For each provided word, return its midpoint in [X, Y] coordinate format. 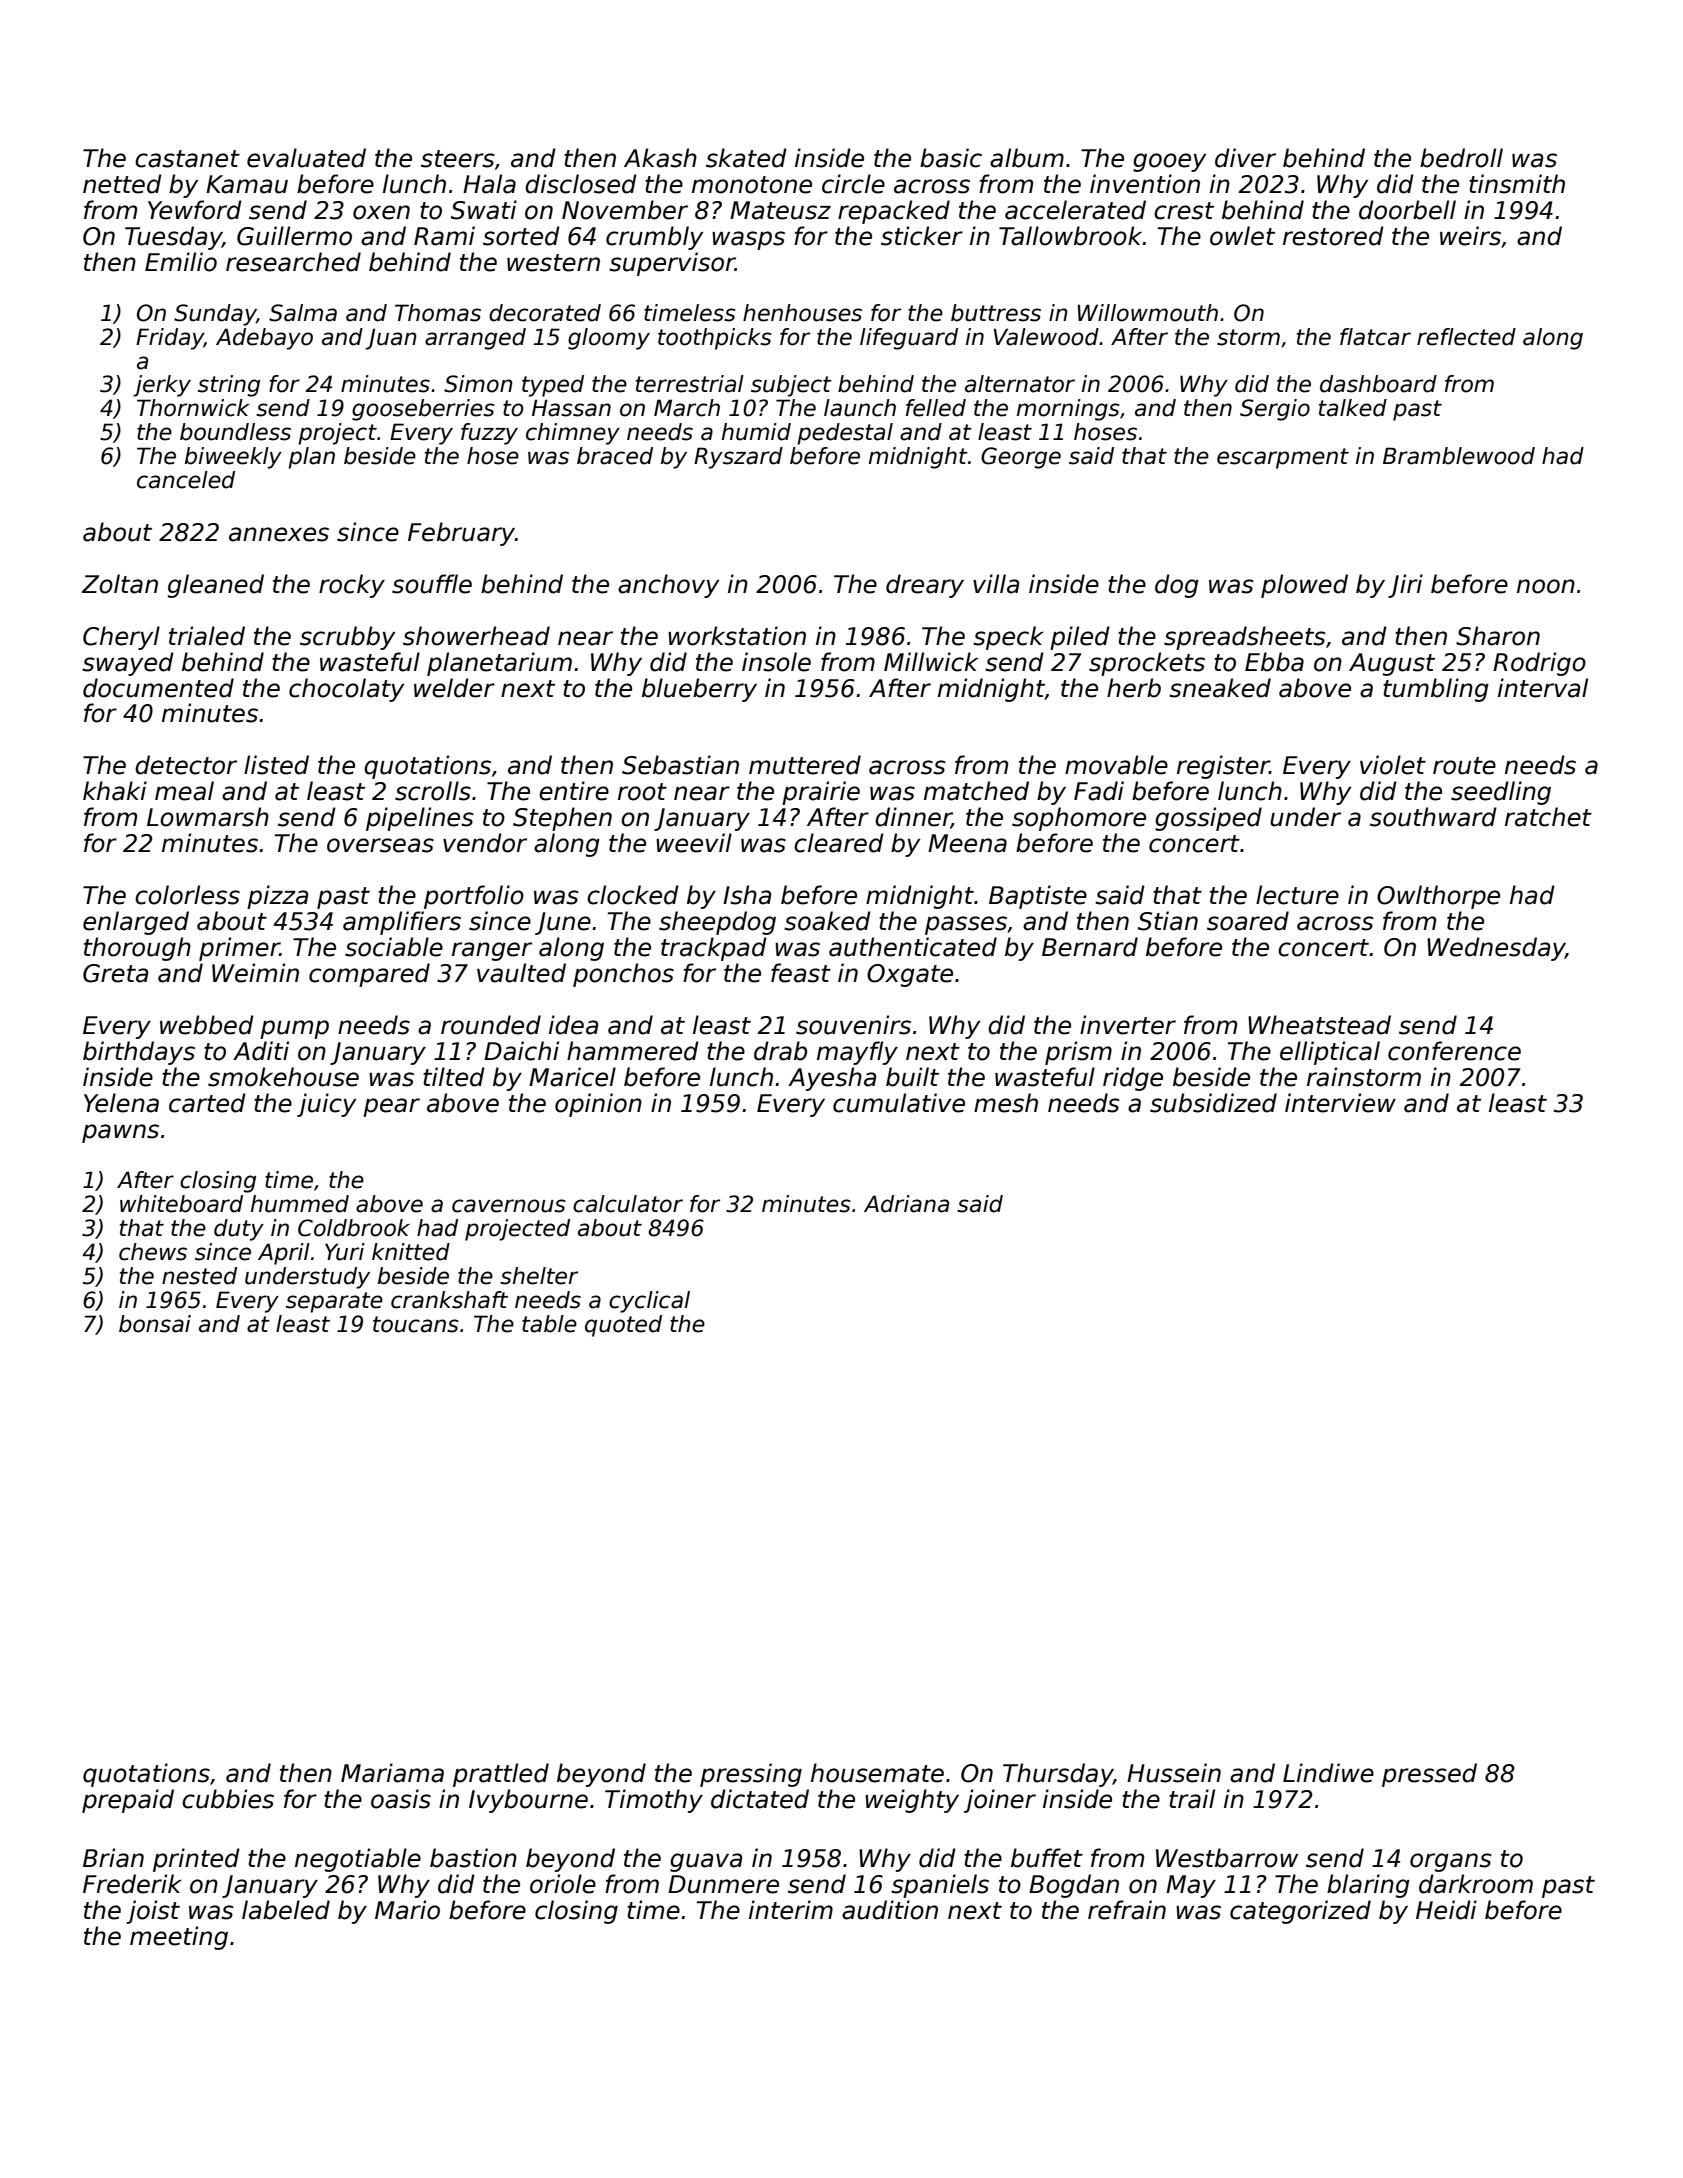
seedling [1501, 793]
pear [391, 1107]
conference [1454, 1051]
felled [936, 408]
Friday [170, 339]
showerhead [476, 636]
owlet [1242, 236]
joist [153, 1912]
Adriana [906, 1204]
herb [1134, 688]
